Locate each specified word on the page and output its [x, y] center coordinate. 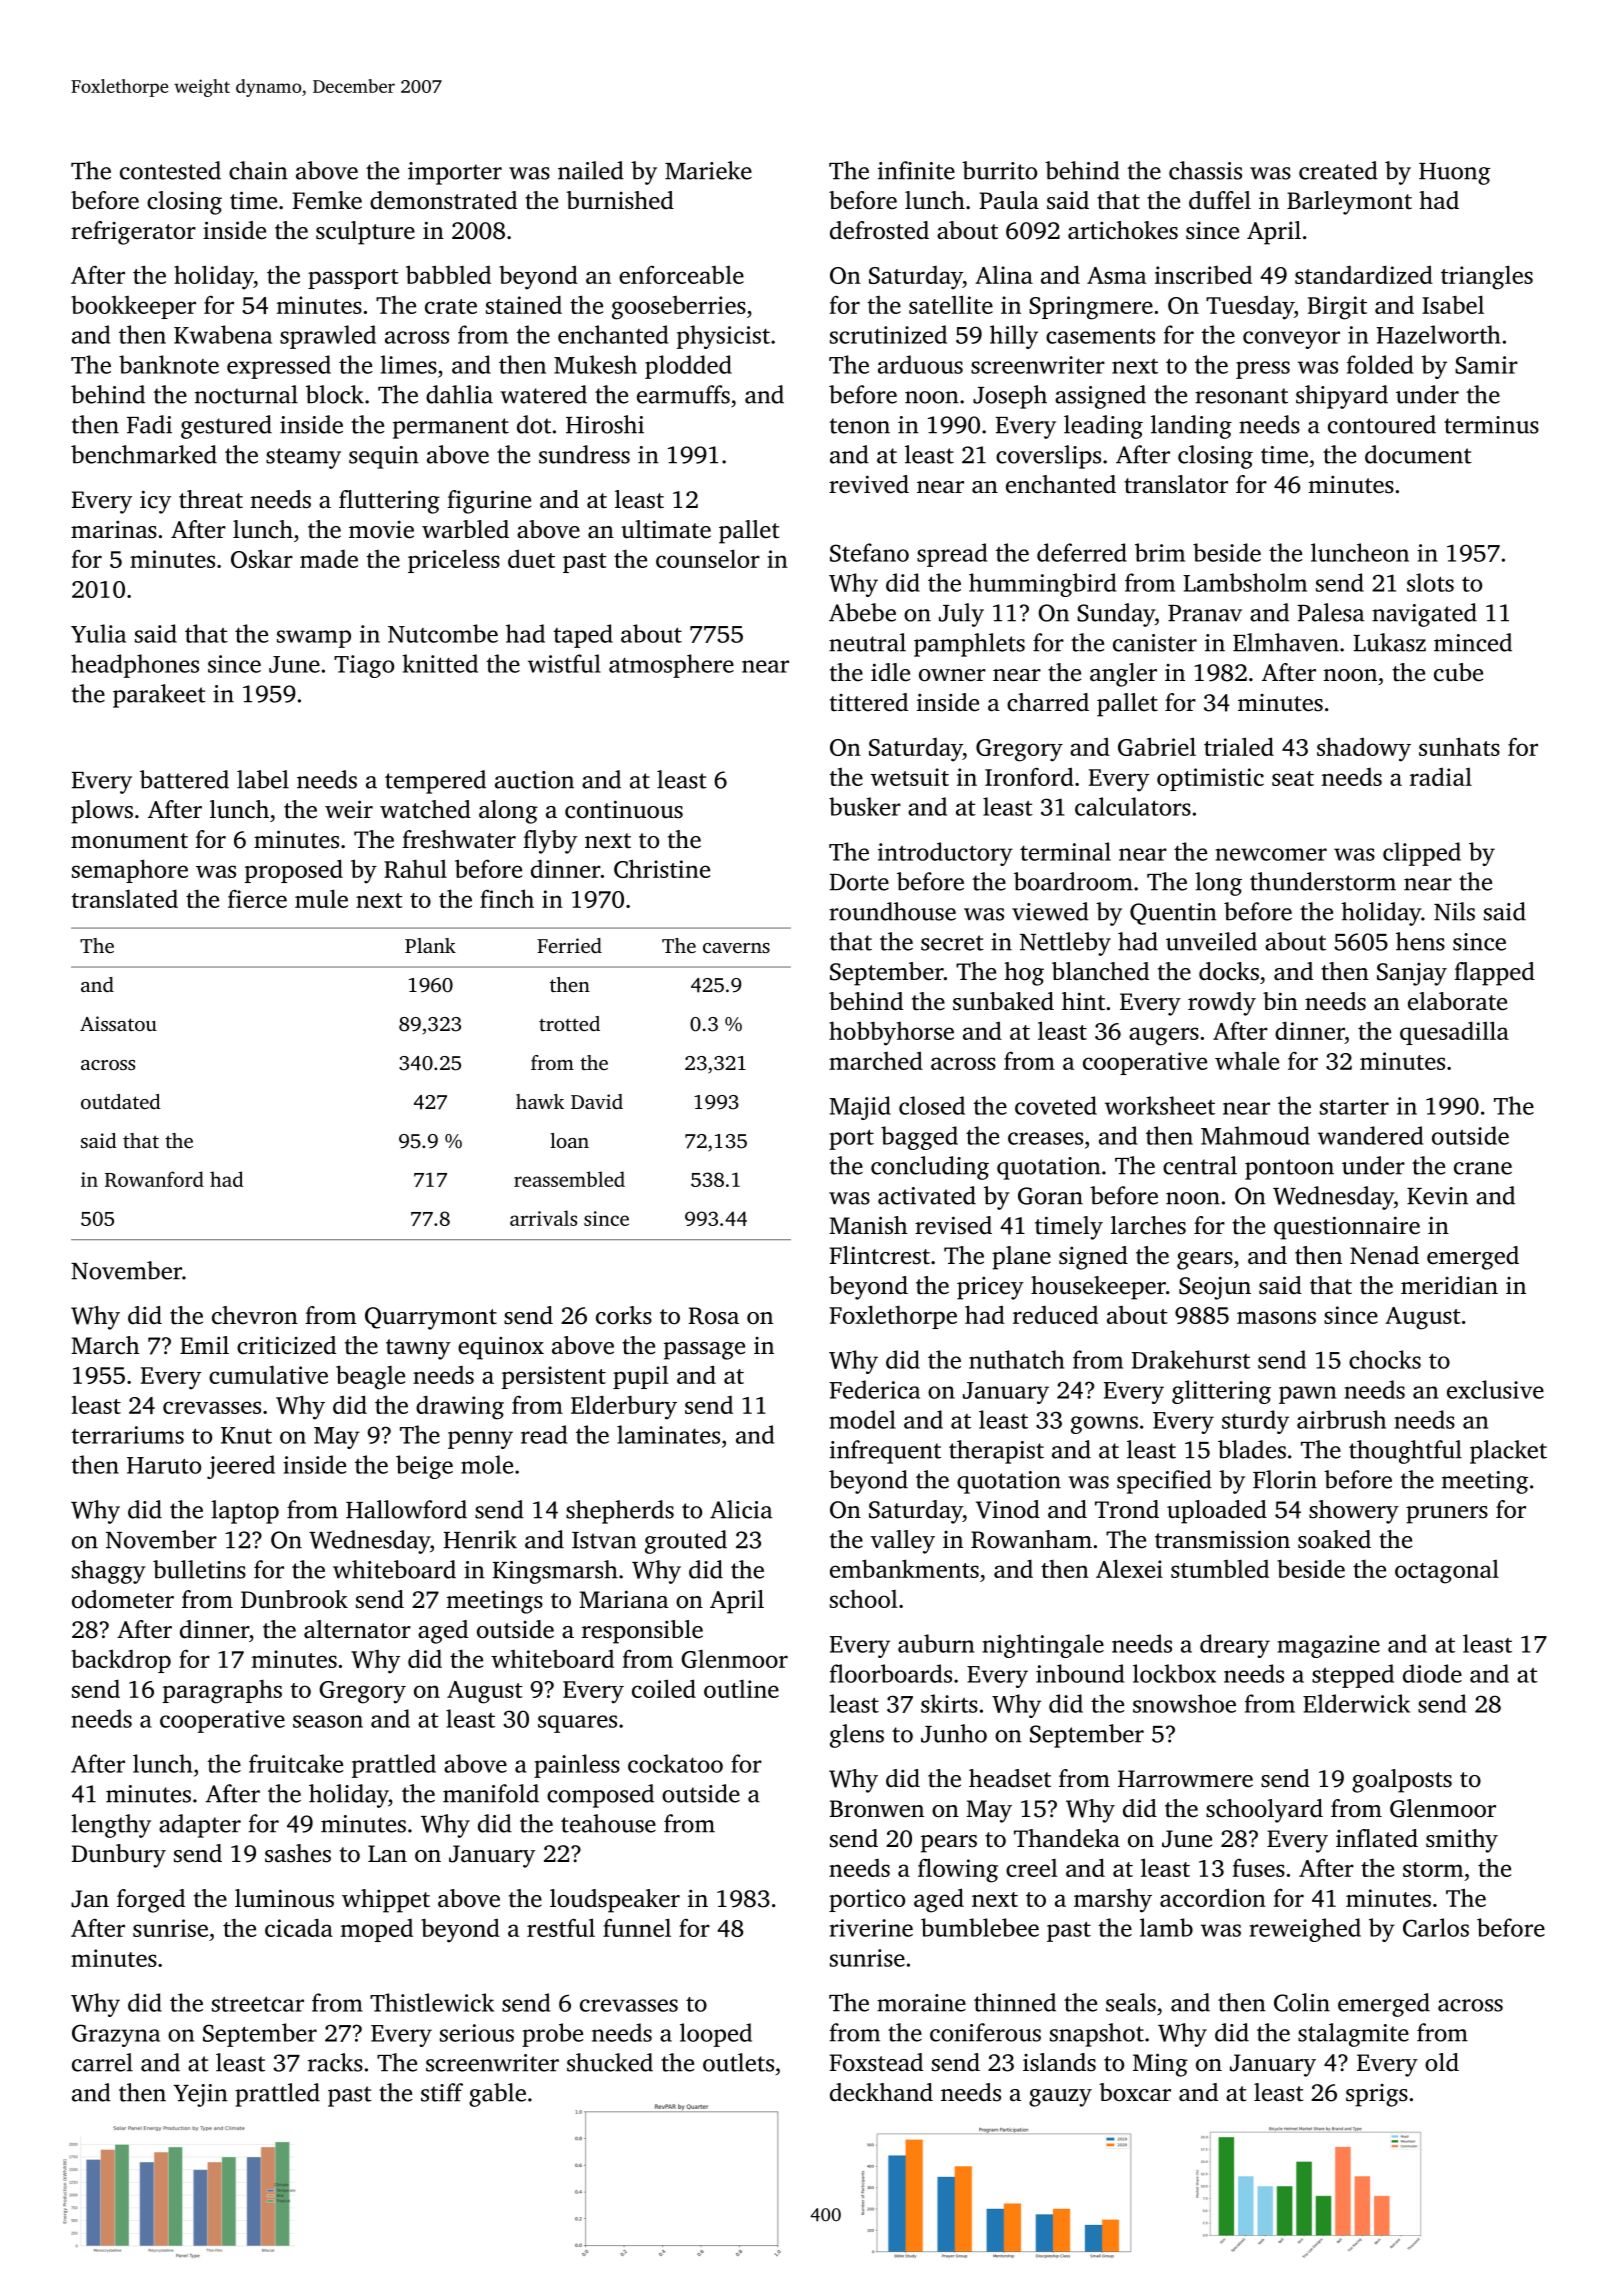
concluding [930, 1168]
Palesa [1330, 612]
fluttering [389, 502]
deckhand [881, 2092]
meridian [1449, 1285]
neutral [867, 642]
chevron [255, 1315]
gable [497, 2095]
